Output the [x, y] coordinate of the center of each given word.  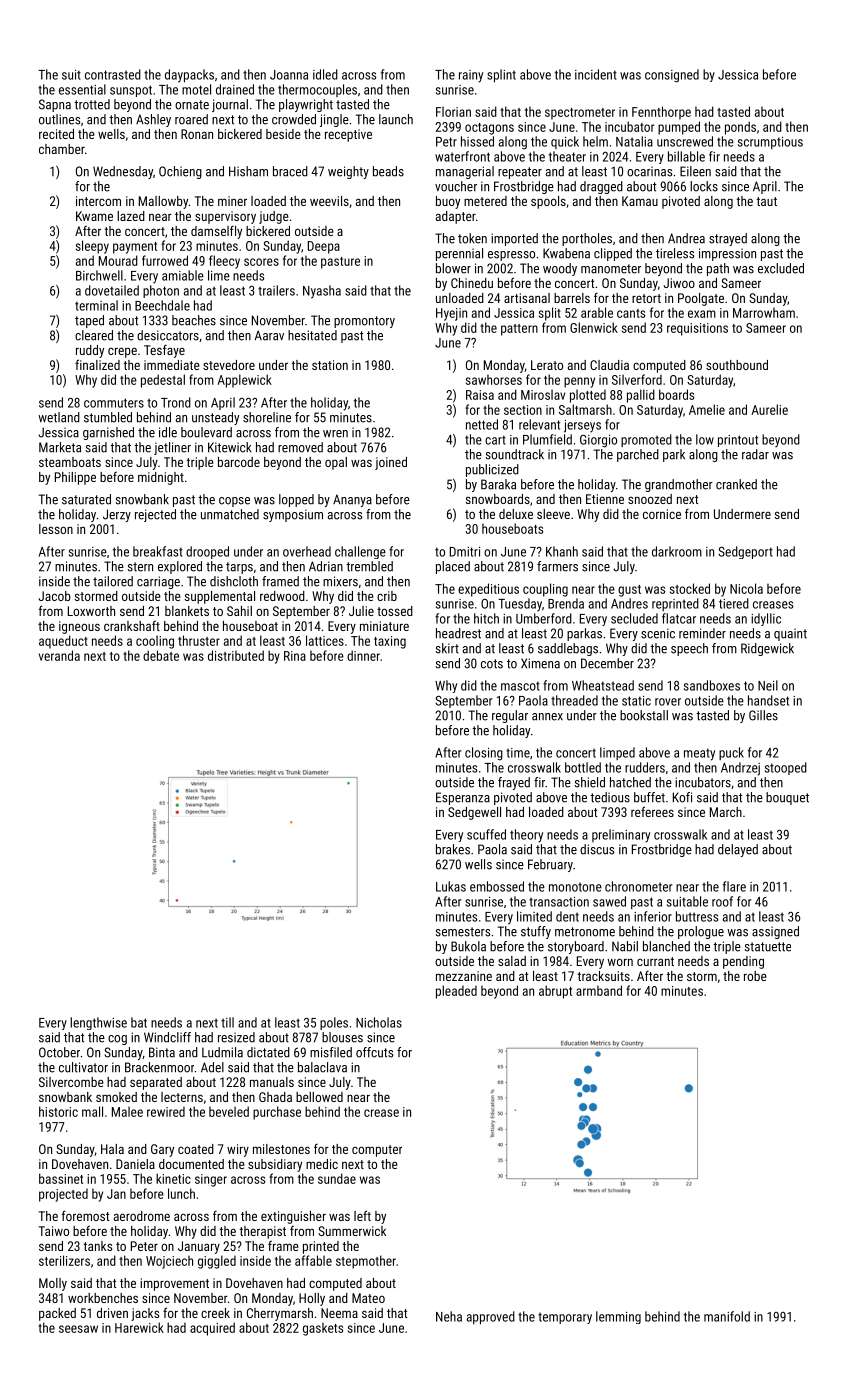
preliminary [621, 836]
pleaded [456, 992]
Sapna [55, 105]
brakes [453, 849]
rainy [471, 76]
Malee [127, 1111]
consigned [672, 76]
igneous [79, 627]
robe [755, 976]
